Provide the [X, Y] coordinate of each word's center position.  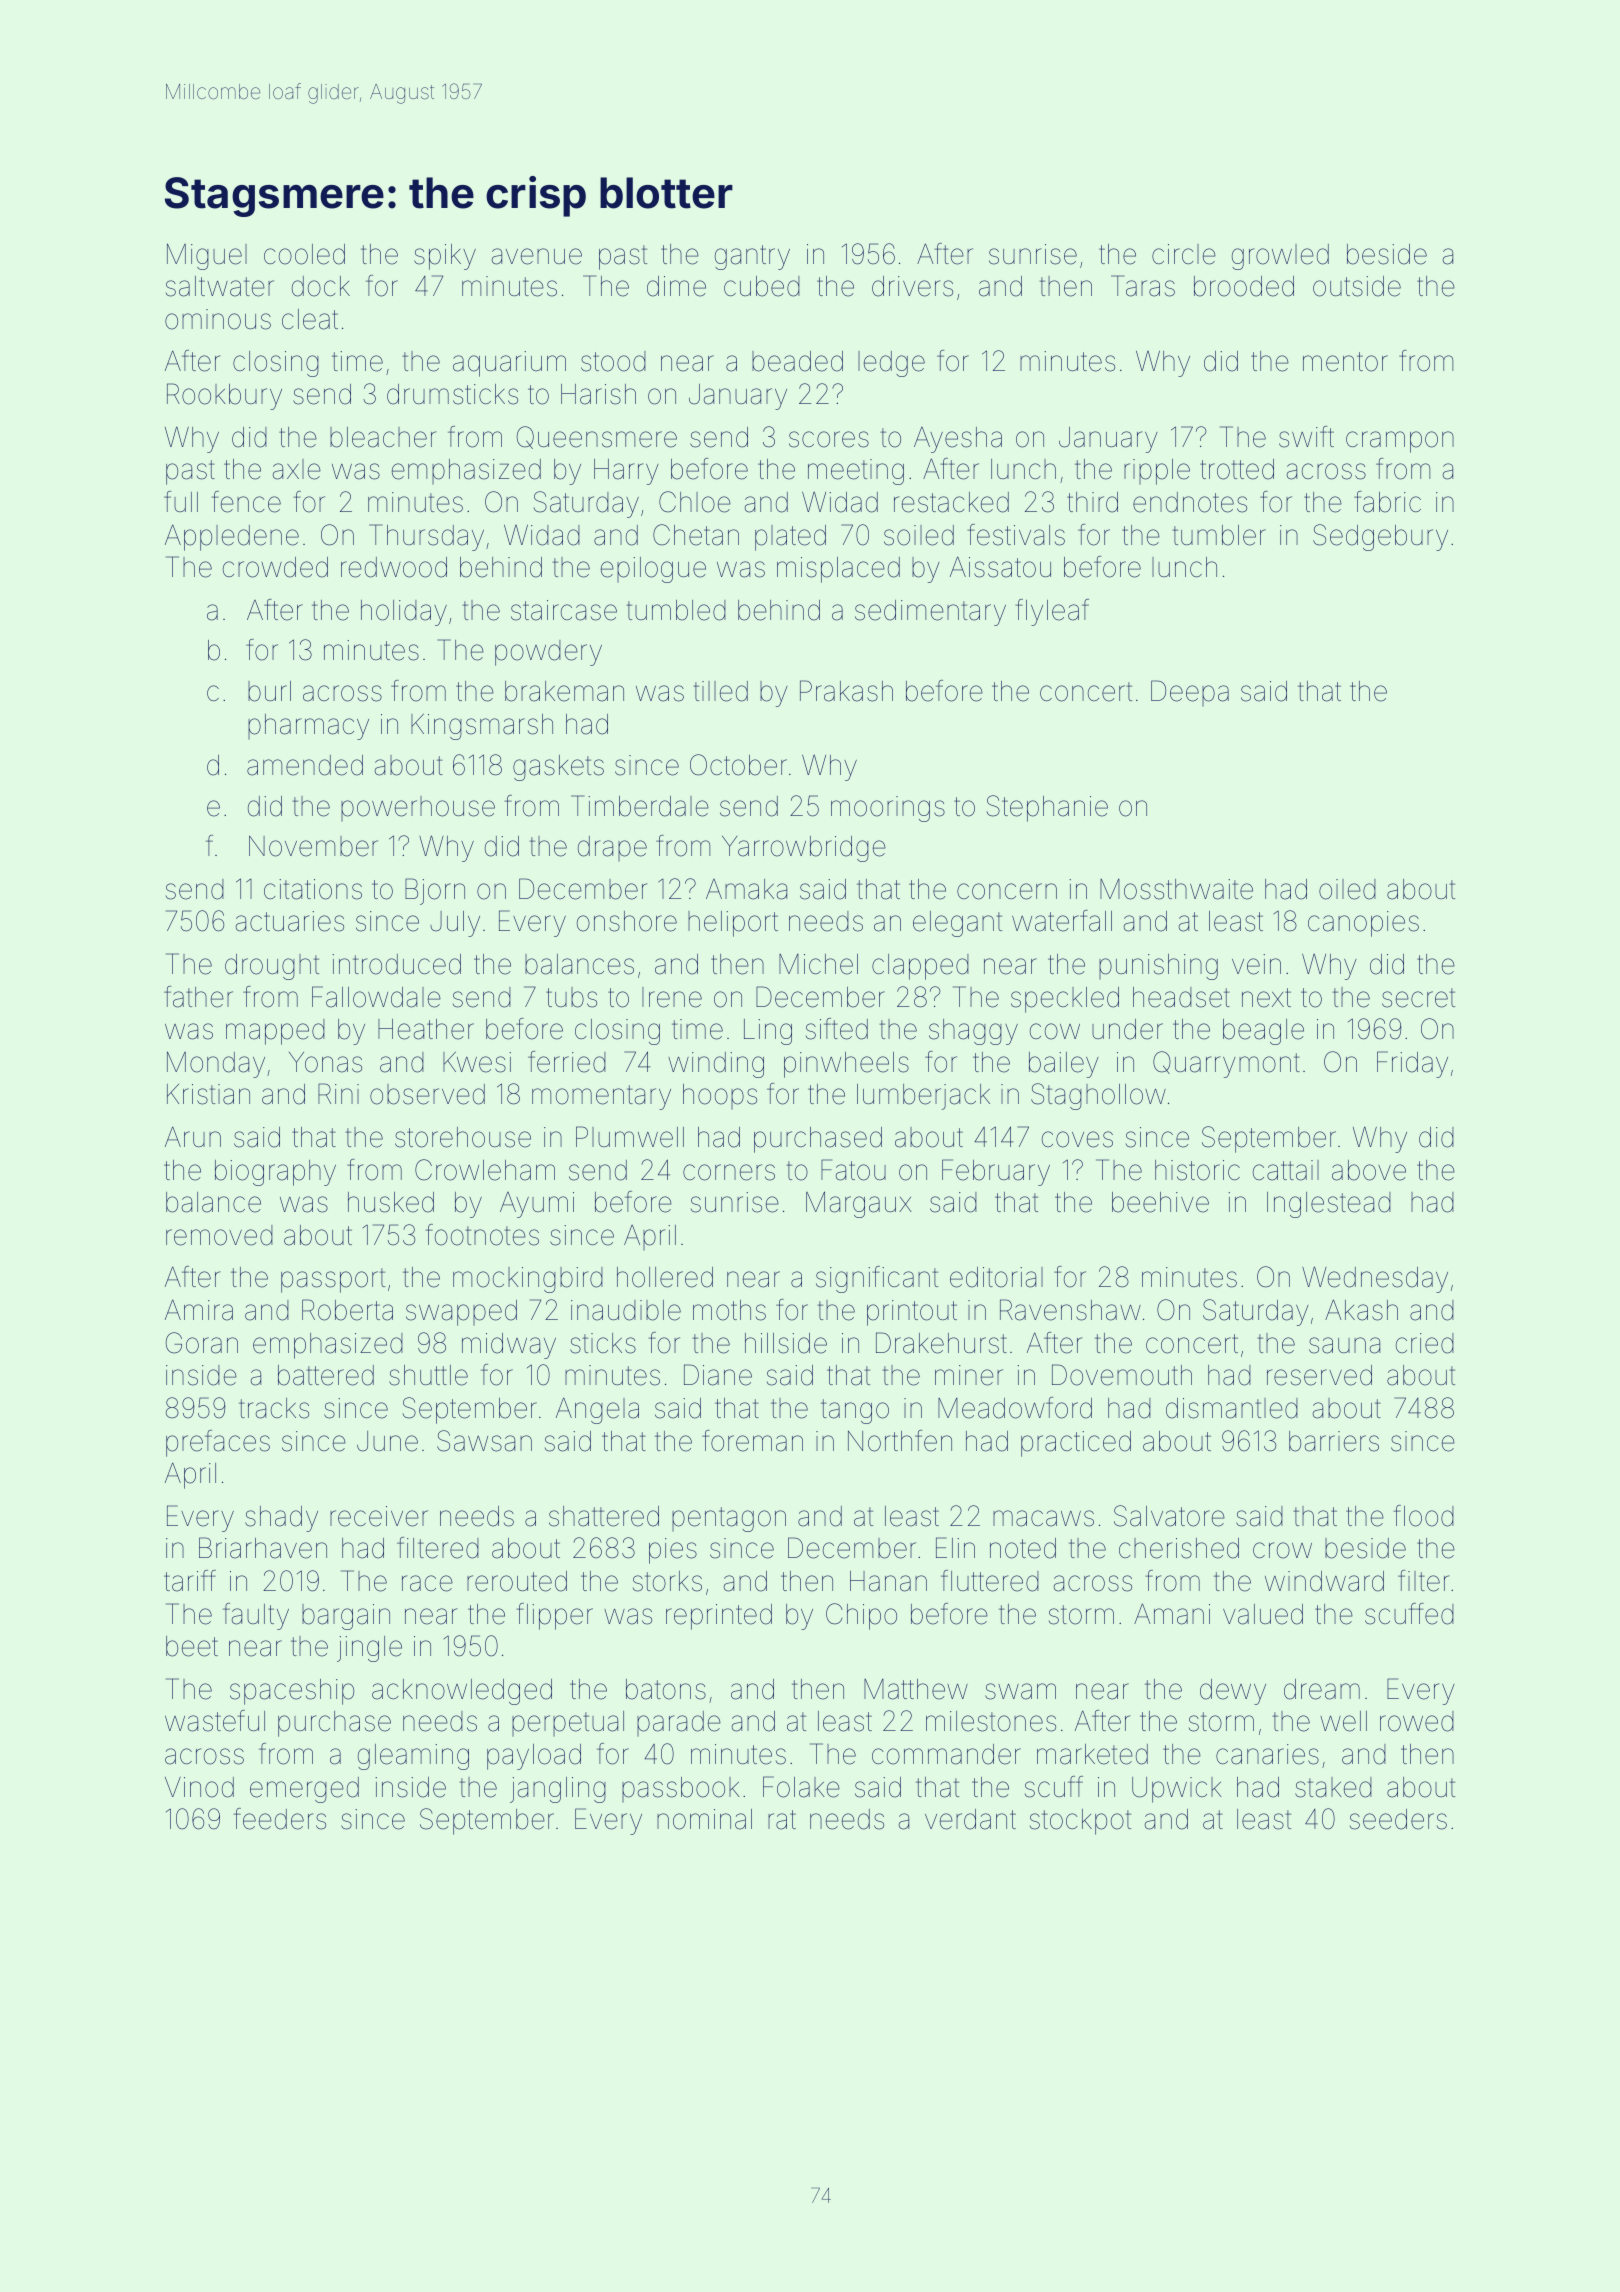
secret [1418, 998]
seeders [1398, 1819]
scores [829, 439]
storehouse [463, 1137]
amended [305, 765]
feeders [280, 1819]
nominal [704, 1819]
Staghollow [1098, 1096]
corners [729, 1172]
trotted [1237, 469]
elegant [957, 924]
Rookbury [224, 396]
